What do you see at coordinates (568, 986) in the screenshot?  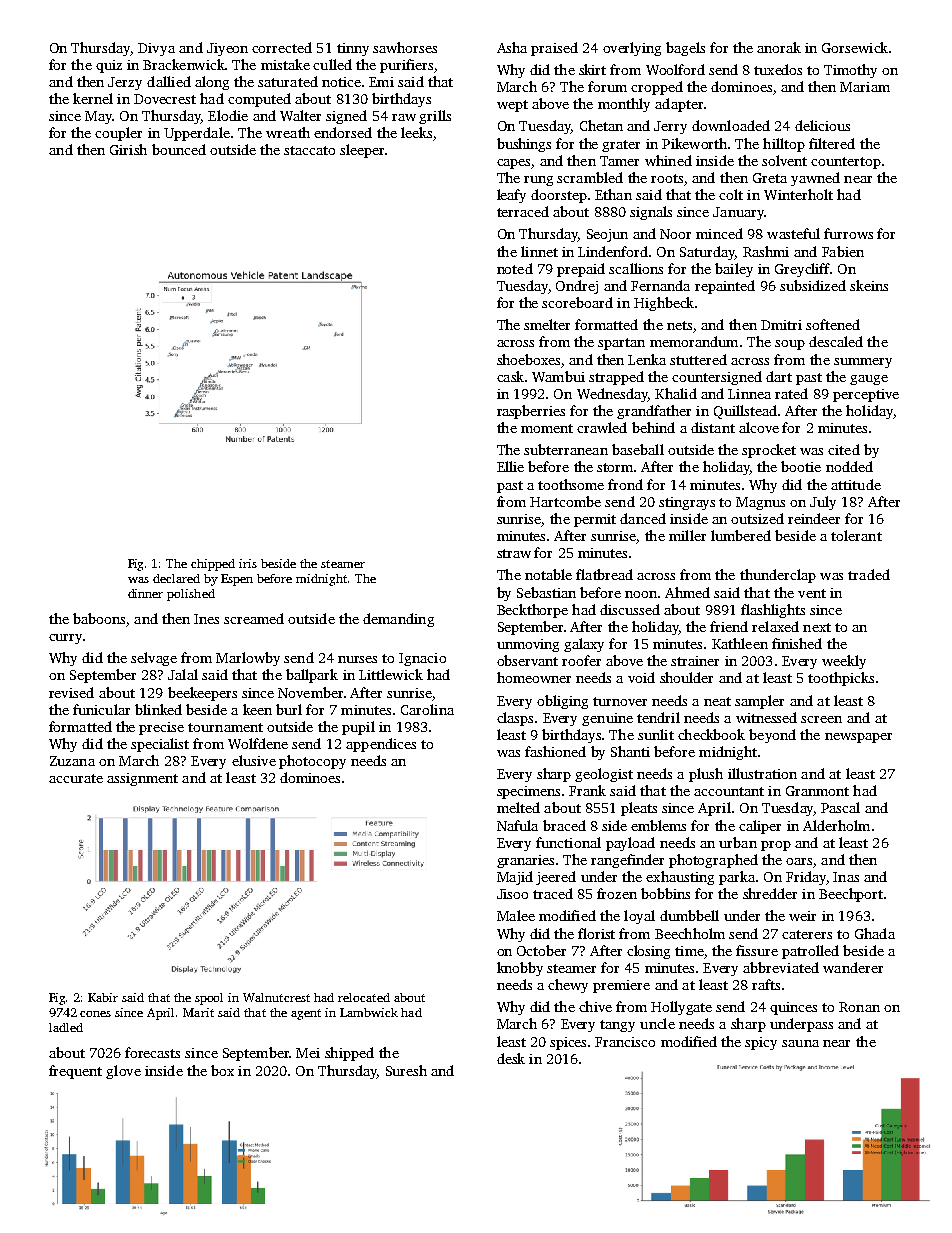 I see `chewy` at bounding box center [568, 986].
